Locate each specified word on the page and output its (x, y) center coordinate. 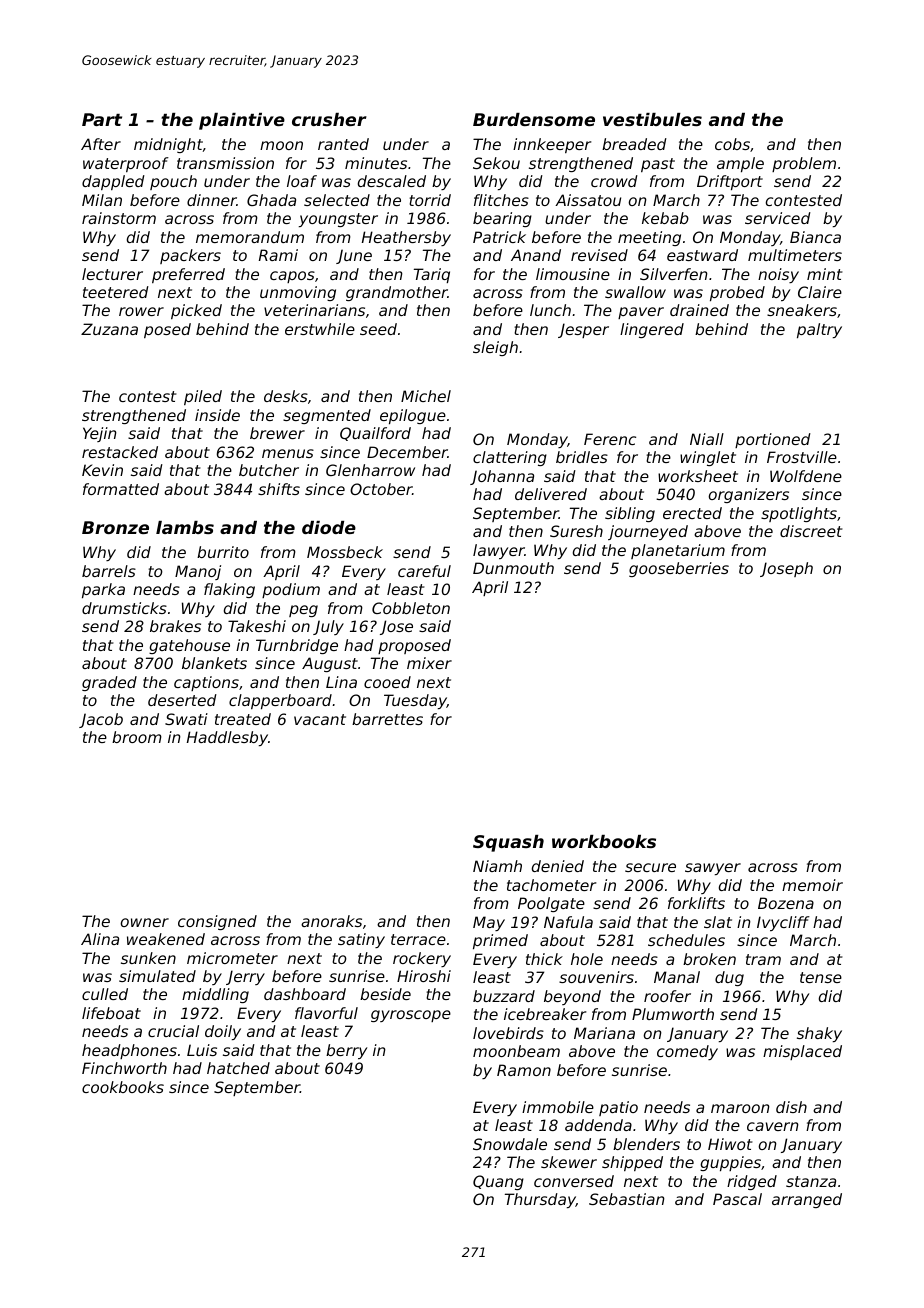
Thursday (540, 1200)
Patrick (499, 237)
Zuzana (109, 329)
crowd (614, 181)
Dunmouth (513, 568)
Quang (498, 1182)
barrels (109, 571)
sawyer (713, 869)
